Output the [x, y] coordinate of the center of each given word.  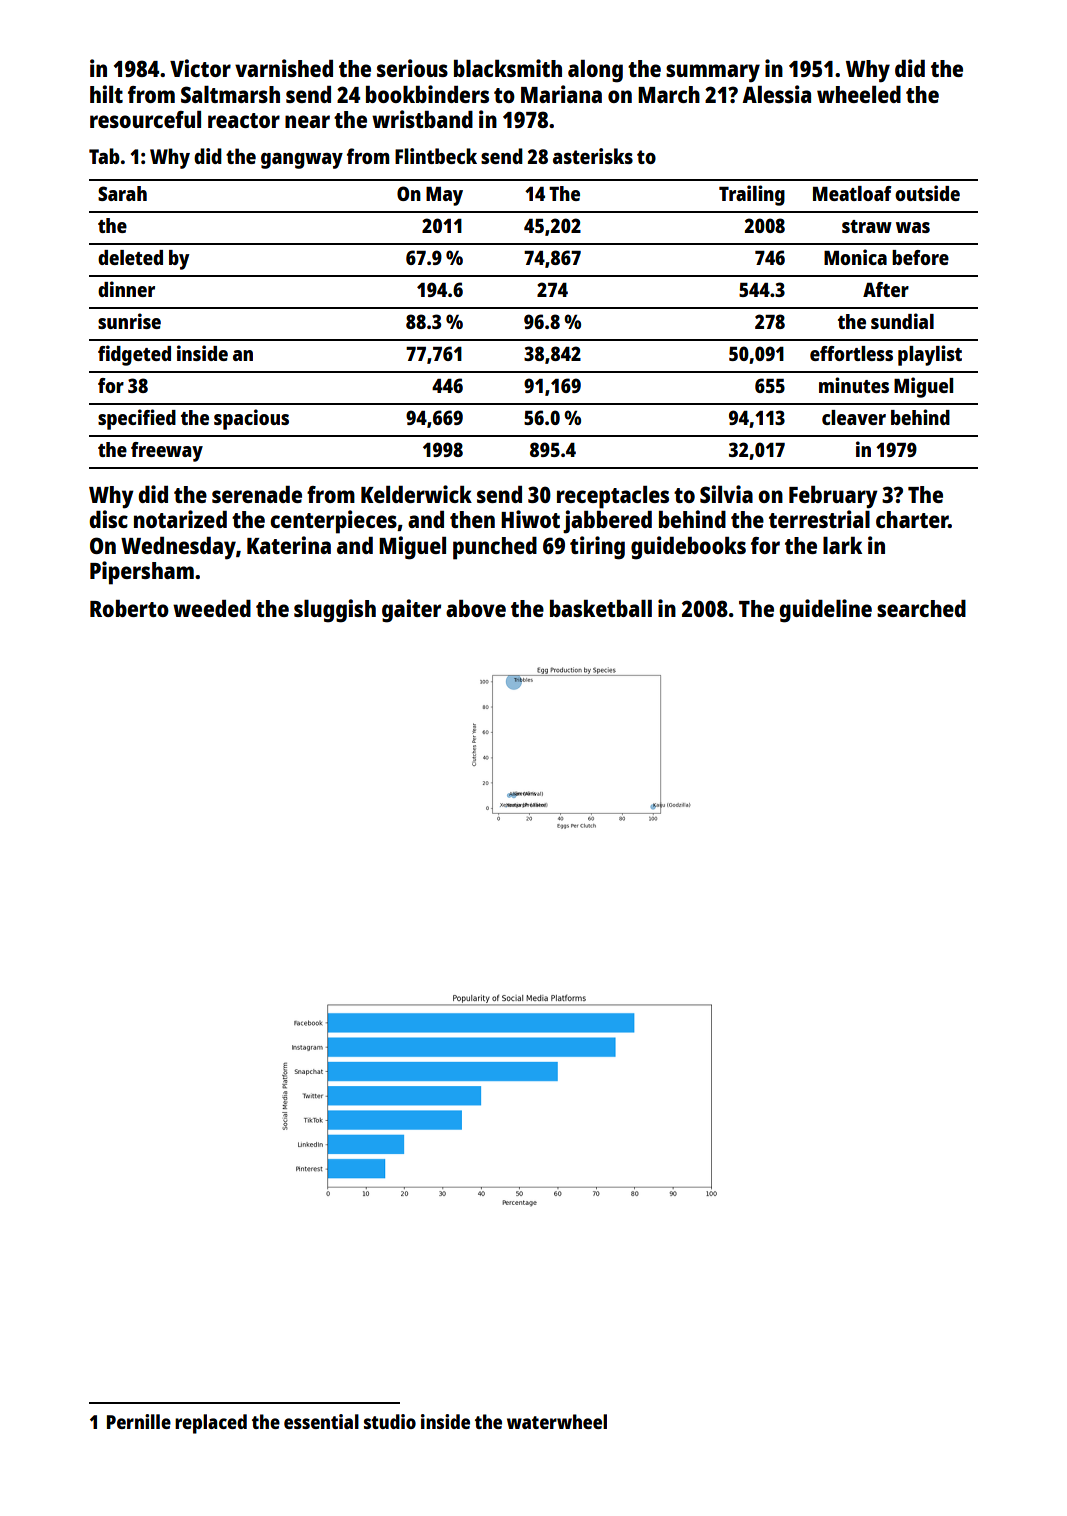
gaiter [411, 611]
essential [321, 1421]
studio [390, 1421]
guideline [825, 611]
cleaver [854, 417]
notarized [180, 519]
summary [713, 73]
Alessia [776, 94]
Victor [200, 68]
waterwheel [557, 1421]
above [476, 608]
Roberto [129, 608]
